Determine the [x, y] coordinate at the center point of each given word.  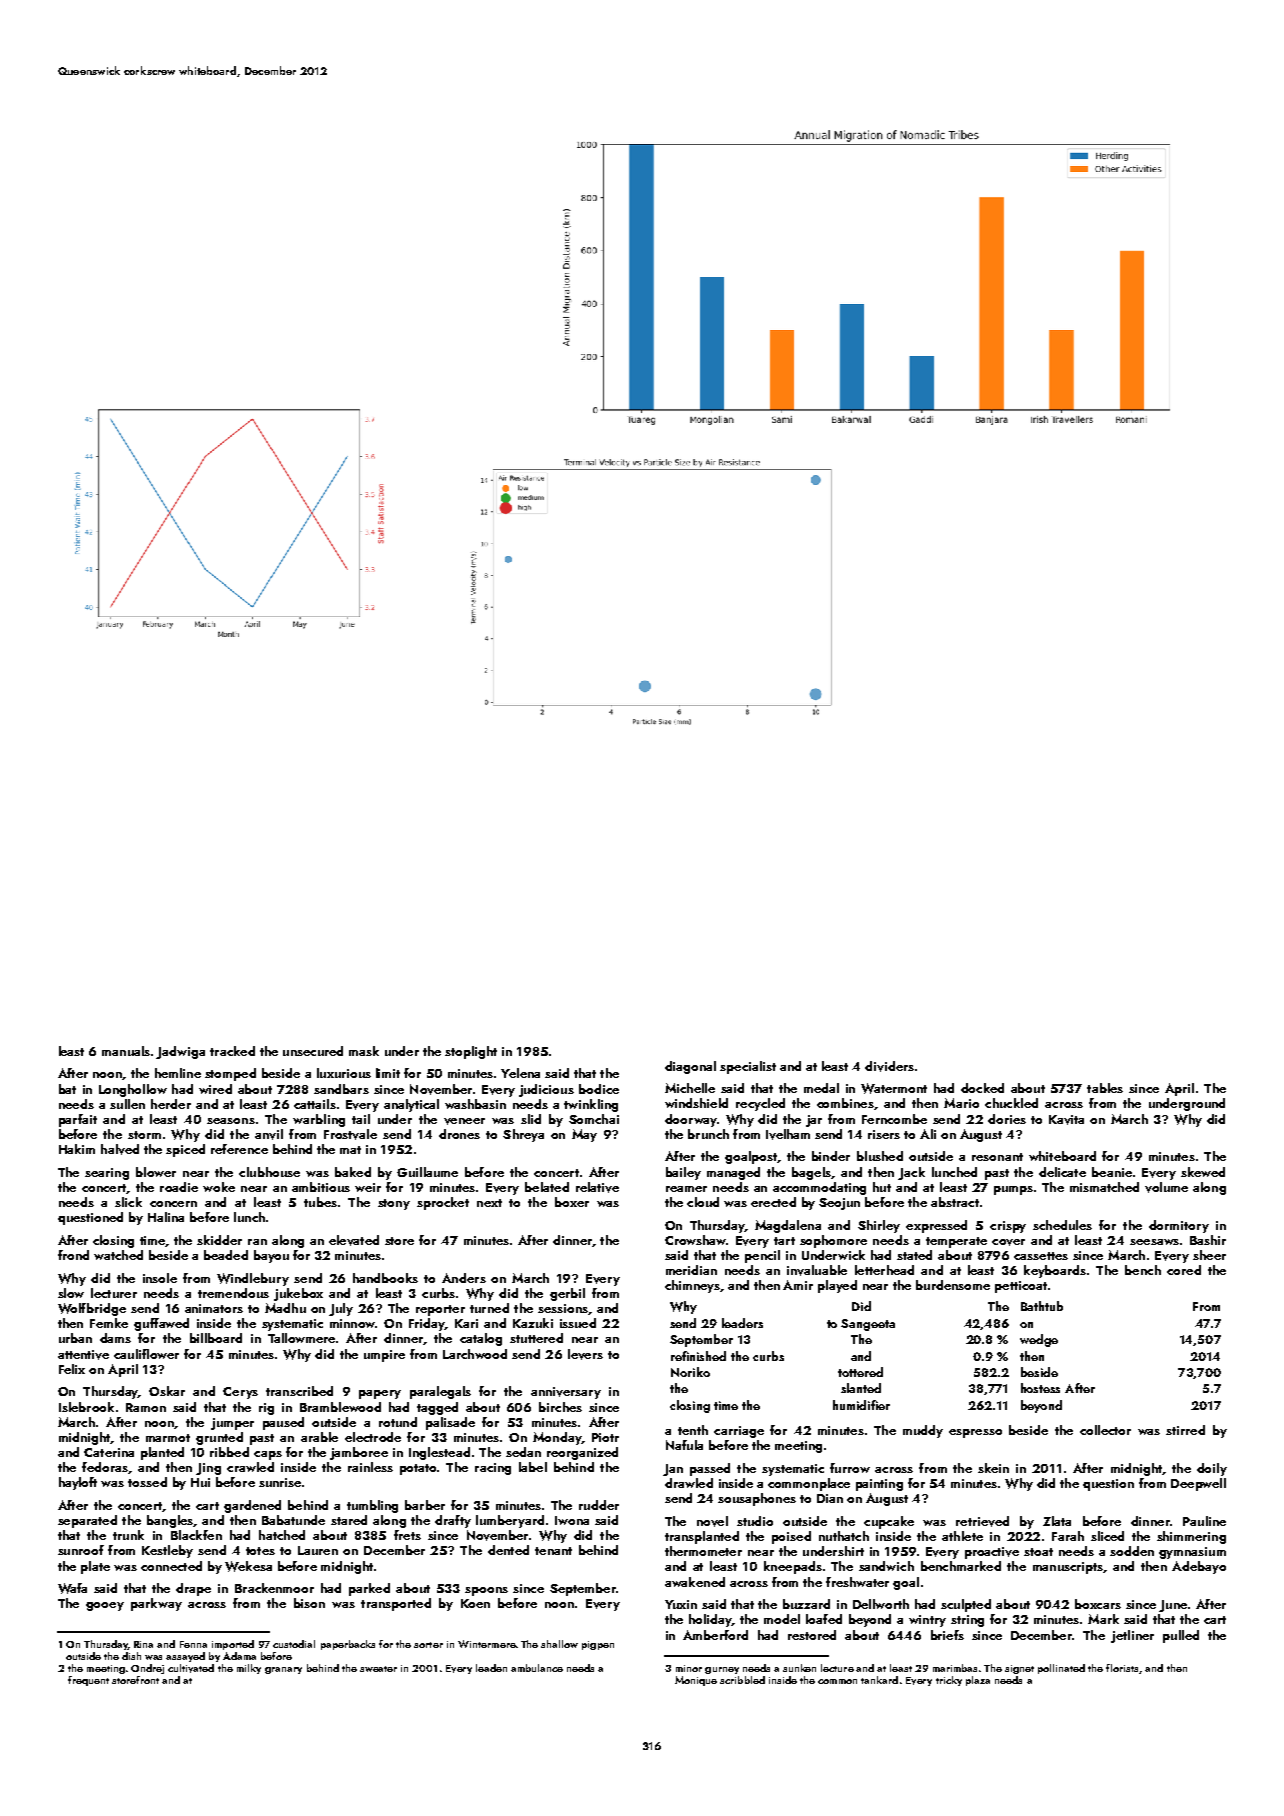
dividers [889, 1066]
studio [755, 1521]
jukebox [298, 1294]
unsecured [313, 1051]
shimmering [1191, 1537]
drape [193, 1589]
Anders [464, 1278]
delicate [1062, 1172]
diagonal [690, 1067]
